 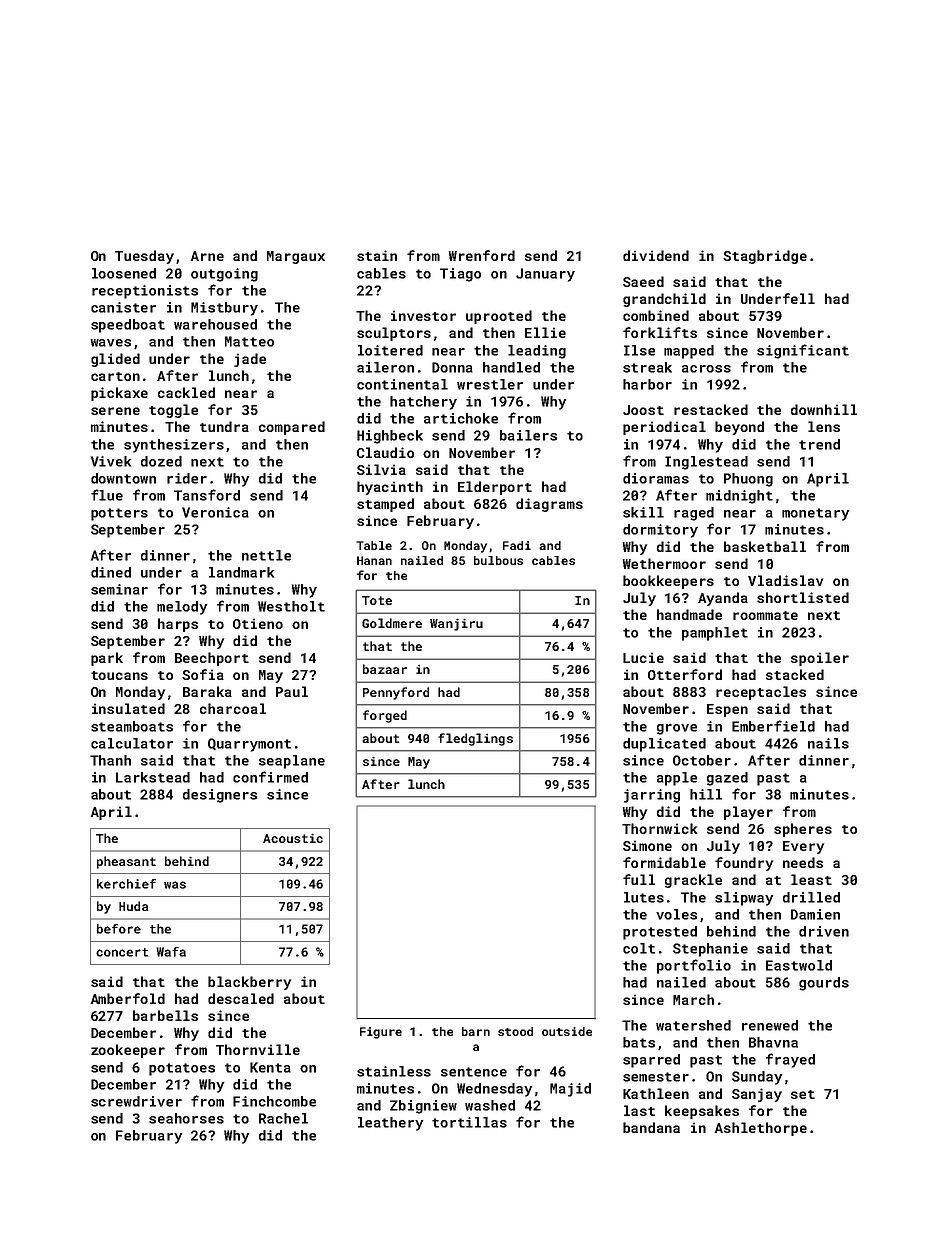 I want to click on dioramas, so click(x=656, y=478).
